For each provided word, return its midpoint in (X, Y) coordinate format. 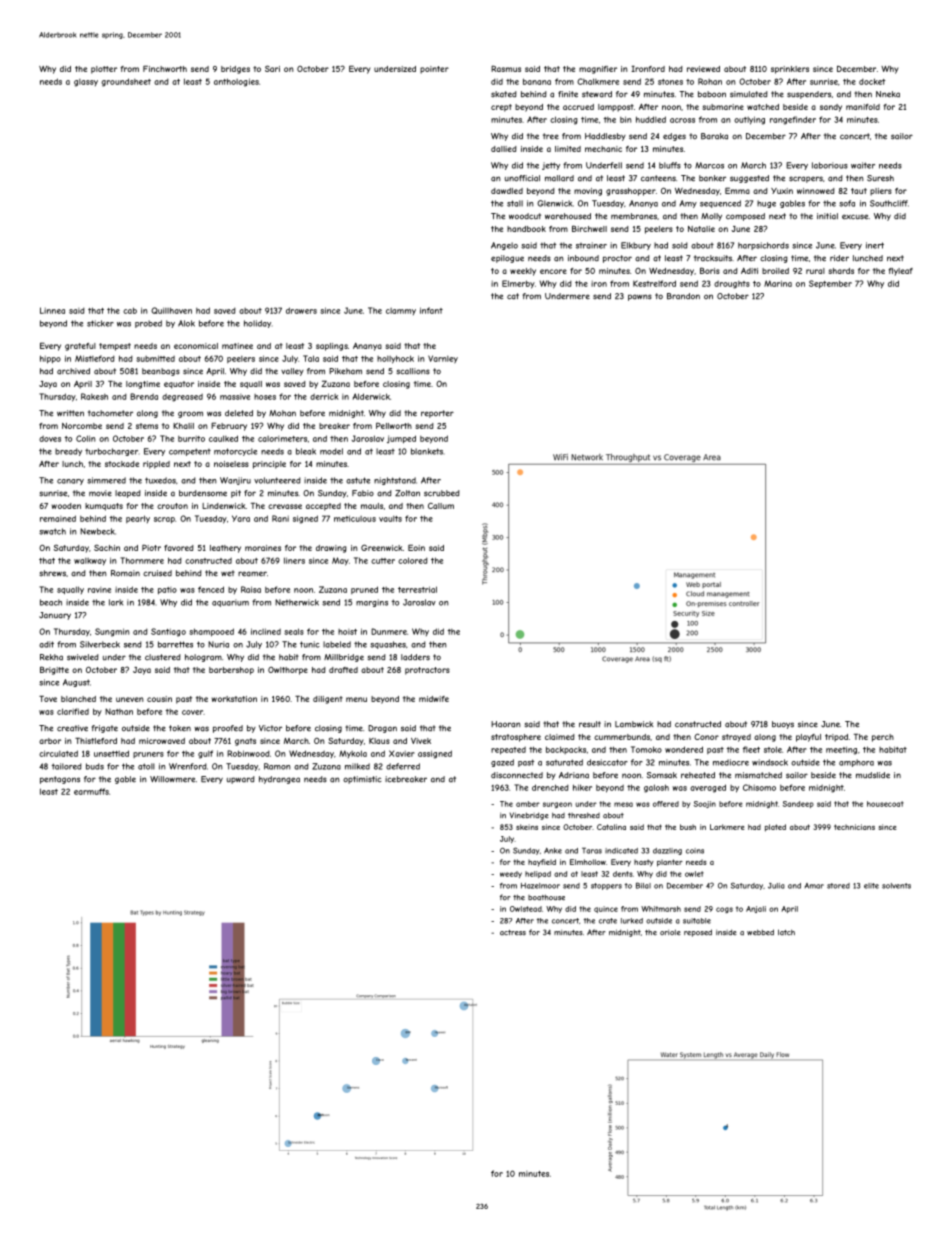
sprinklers (790, 70)
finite (568, 94)
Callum (441, 505)
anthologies (236, 82)
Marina (778, 283)
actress (513, 933)
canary (70, 482)
